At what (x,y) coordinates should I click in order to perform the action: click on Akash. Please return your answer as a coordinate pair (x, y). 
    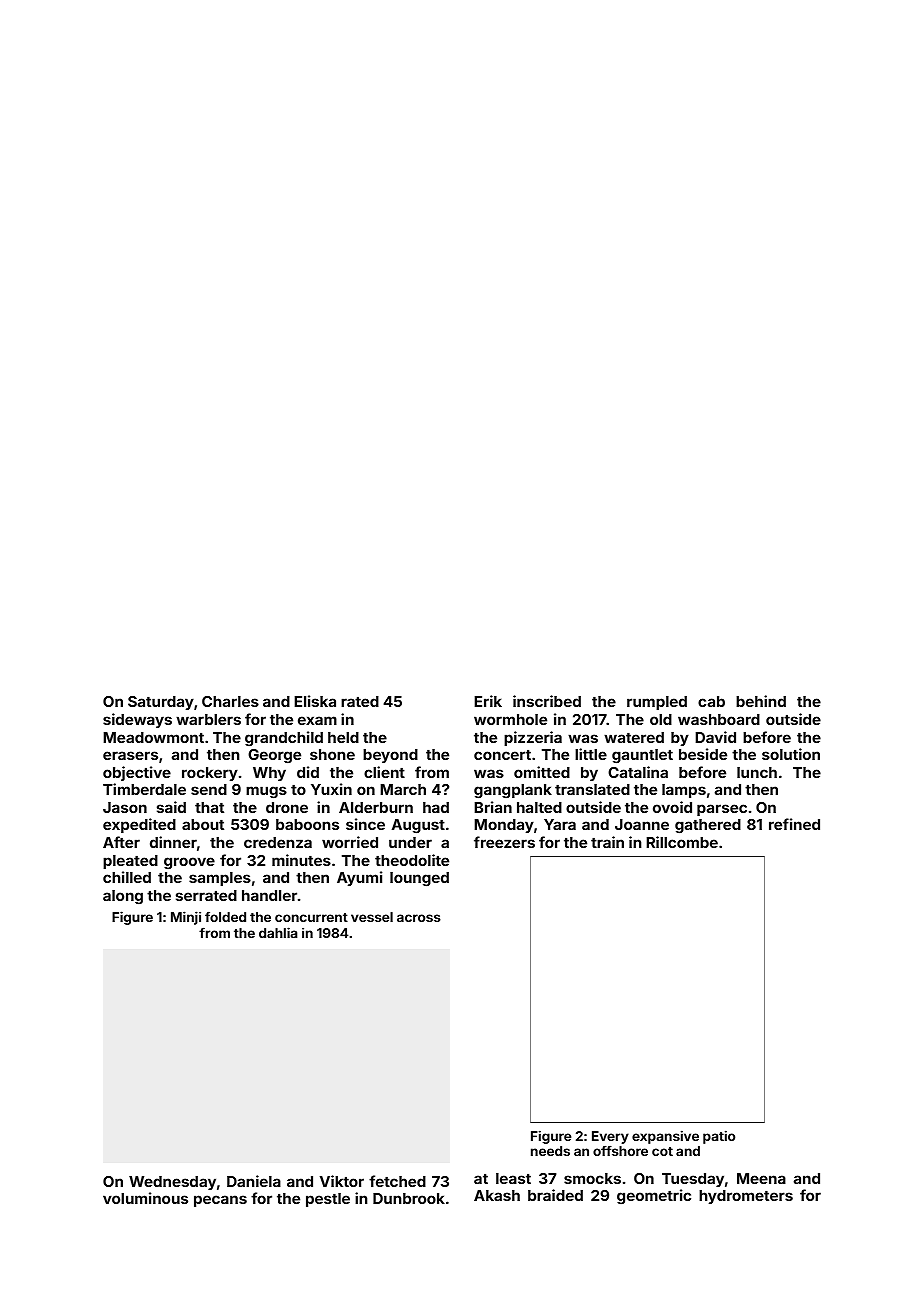
    Looking at the image, I should click on (497, 1195).
